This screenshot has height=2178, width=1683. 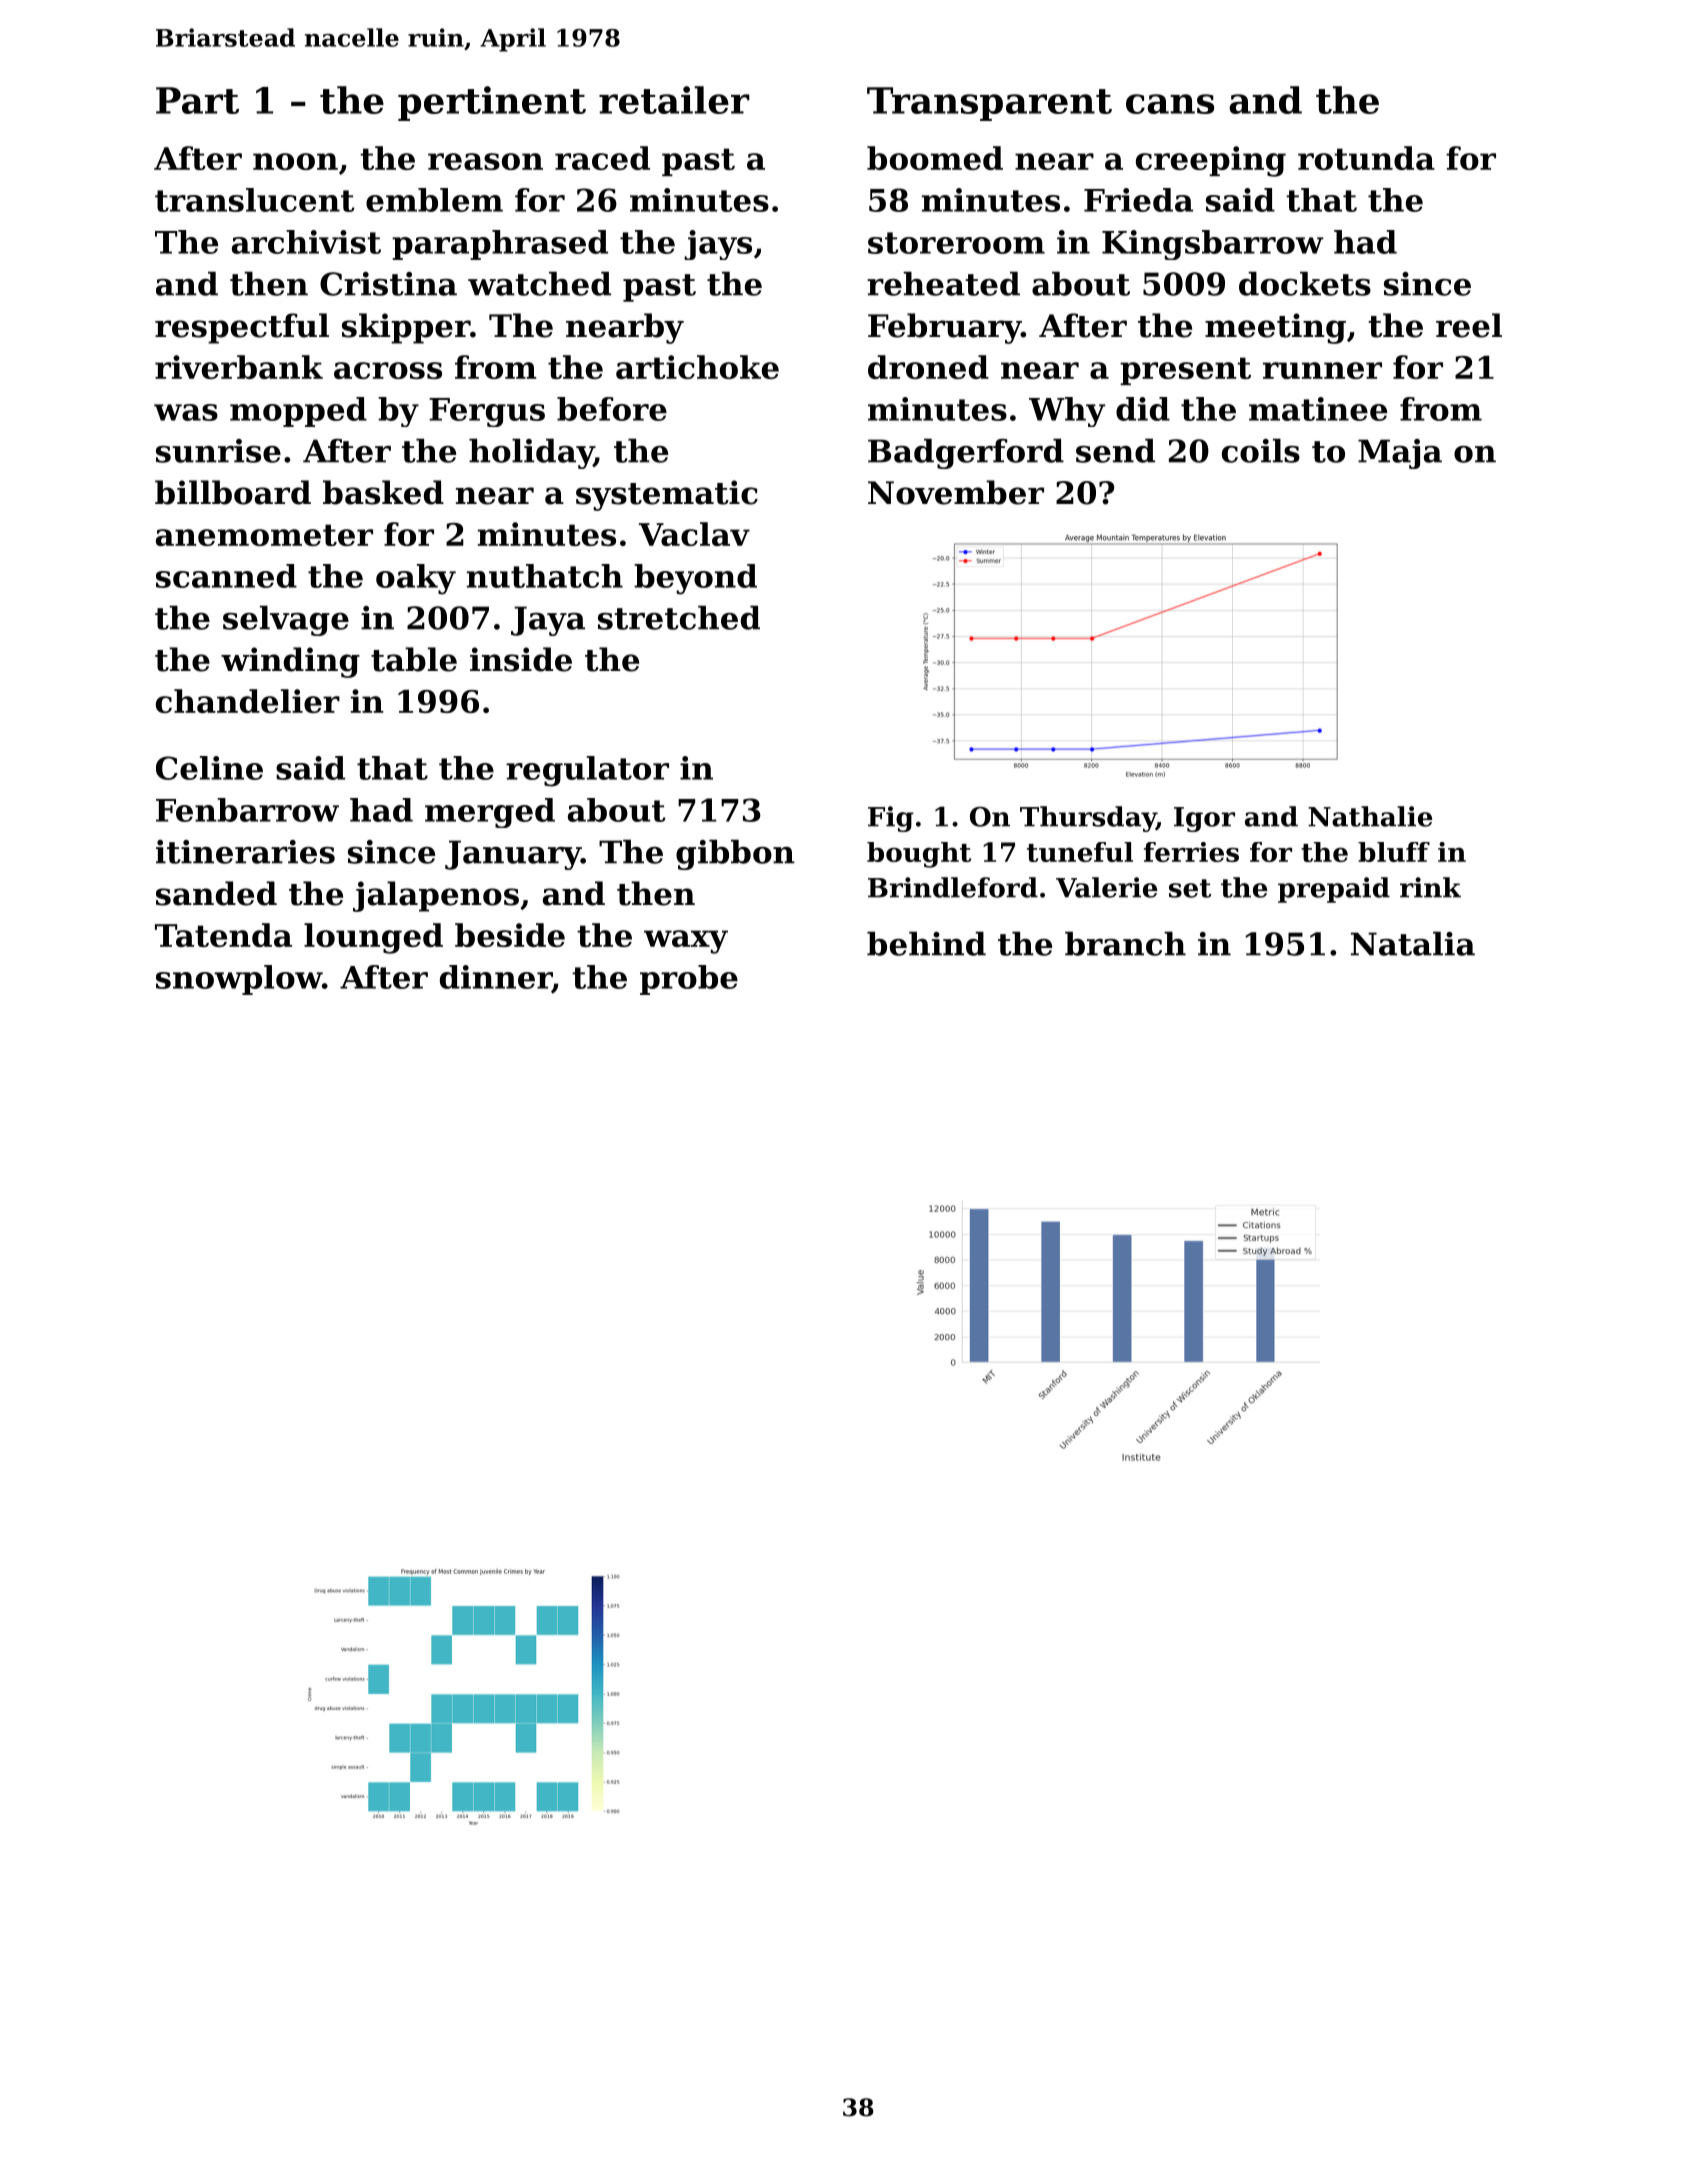 What do you see at coordinates (247, 810) in the screenshot?
I see `Fenbarrow` at bounding box center [247, 810].
